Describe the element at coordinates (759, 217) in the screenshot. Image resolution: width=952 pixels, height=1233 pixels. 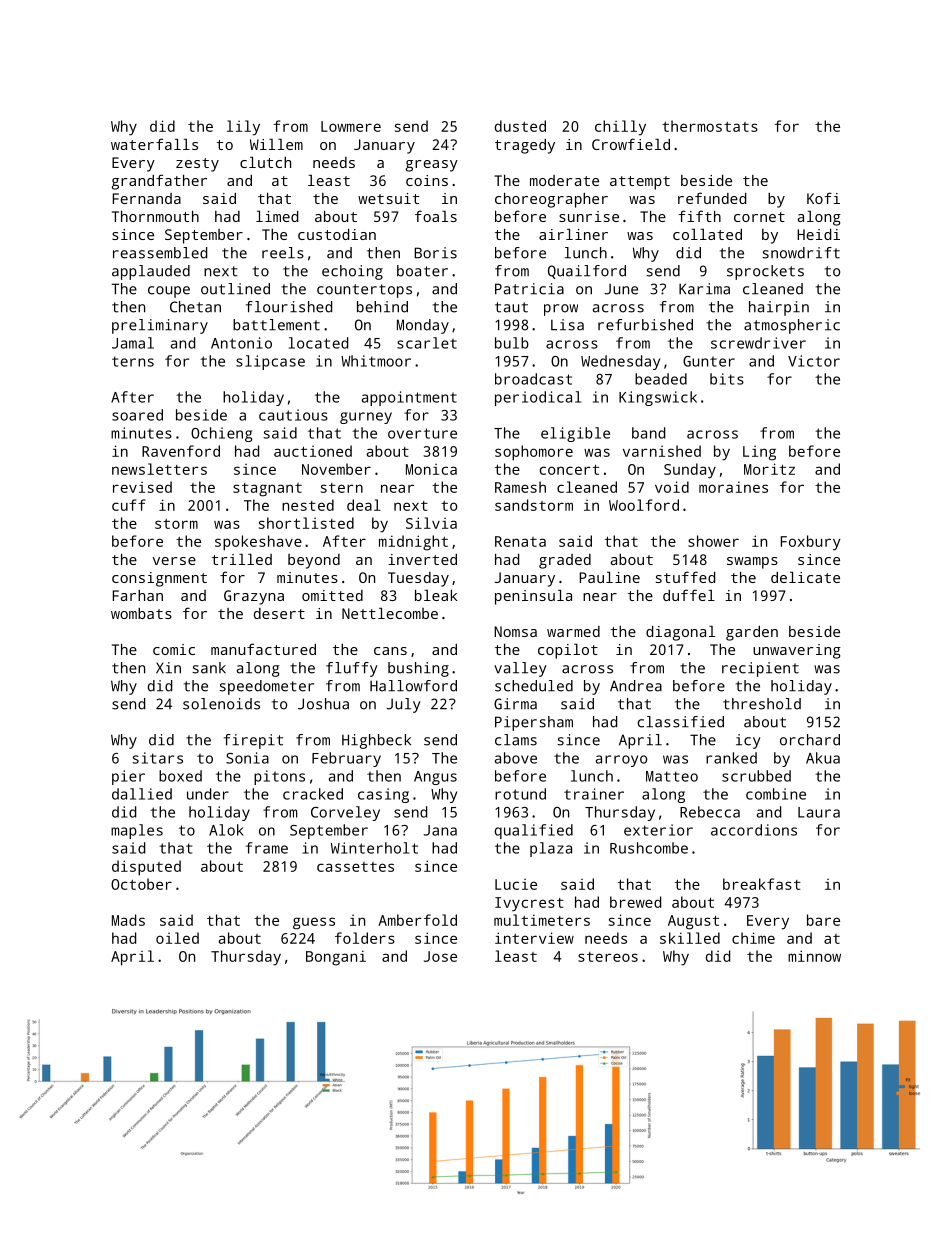
I see `cornet` at that location.
